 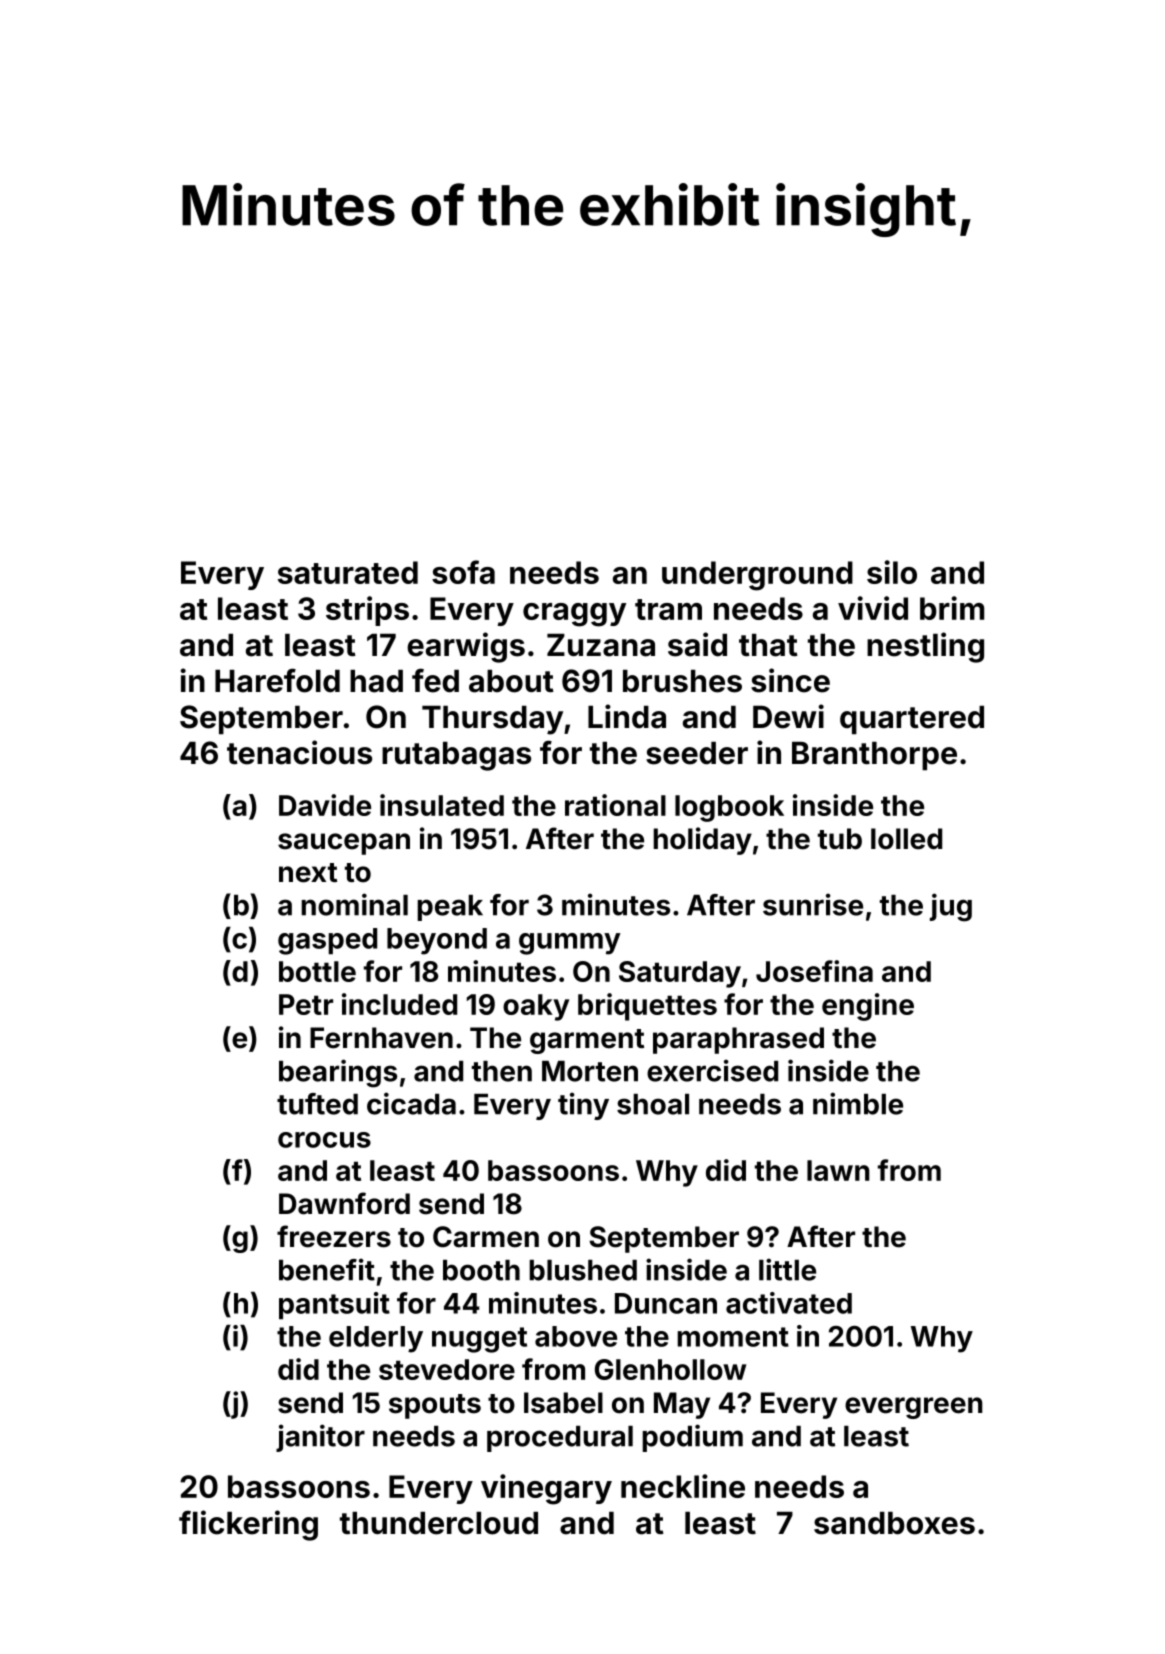 What do you see at coordinates (858, 1103) in the document?
I see `nimble` at bounding box center [858, 1103].
